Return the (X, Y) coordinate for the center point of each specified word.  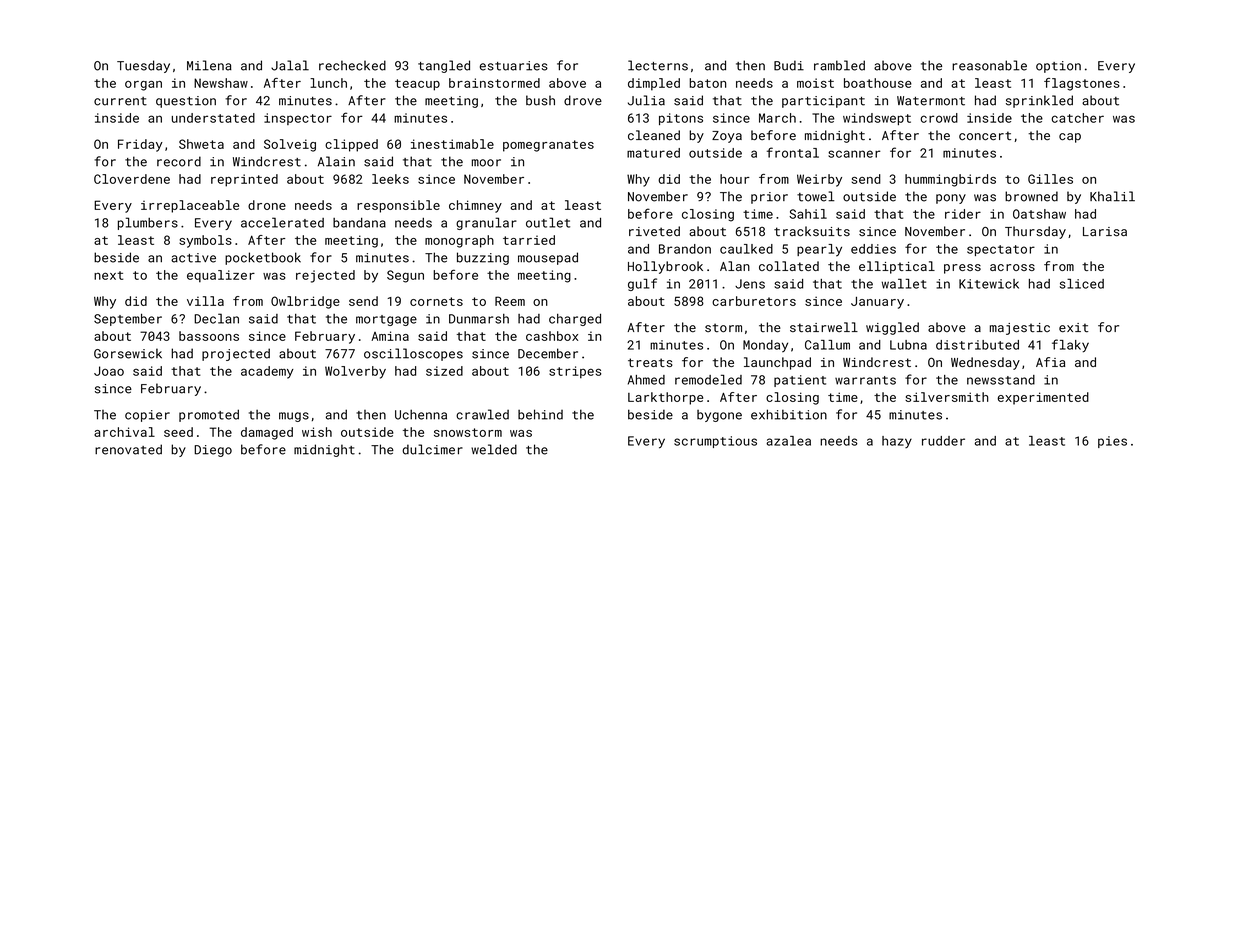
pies (1112, 442)
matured (653, 153)
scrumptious (715, 442)
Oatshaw (1039, 214)
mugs (294, 417)
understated (213, 118)
